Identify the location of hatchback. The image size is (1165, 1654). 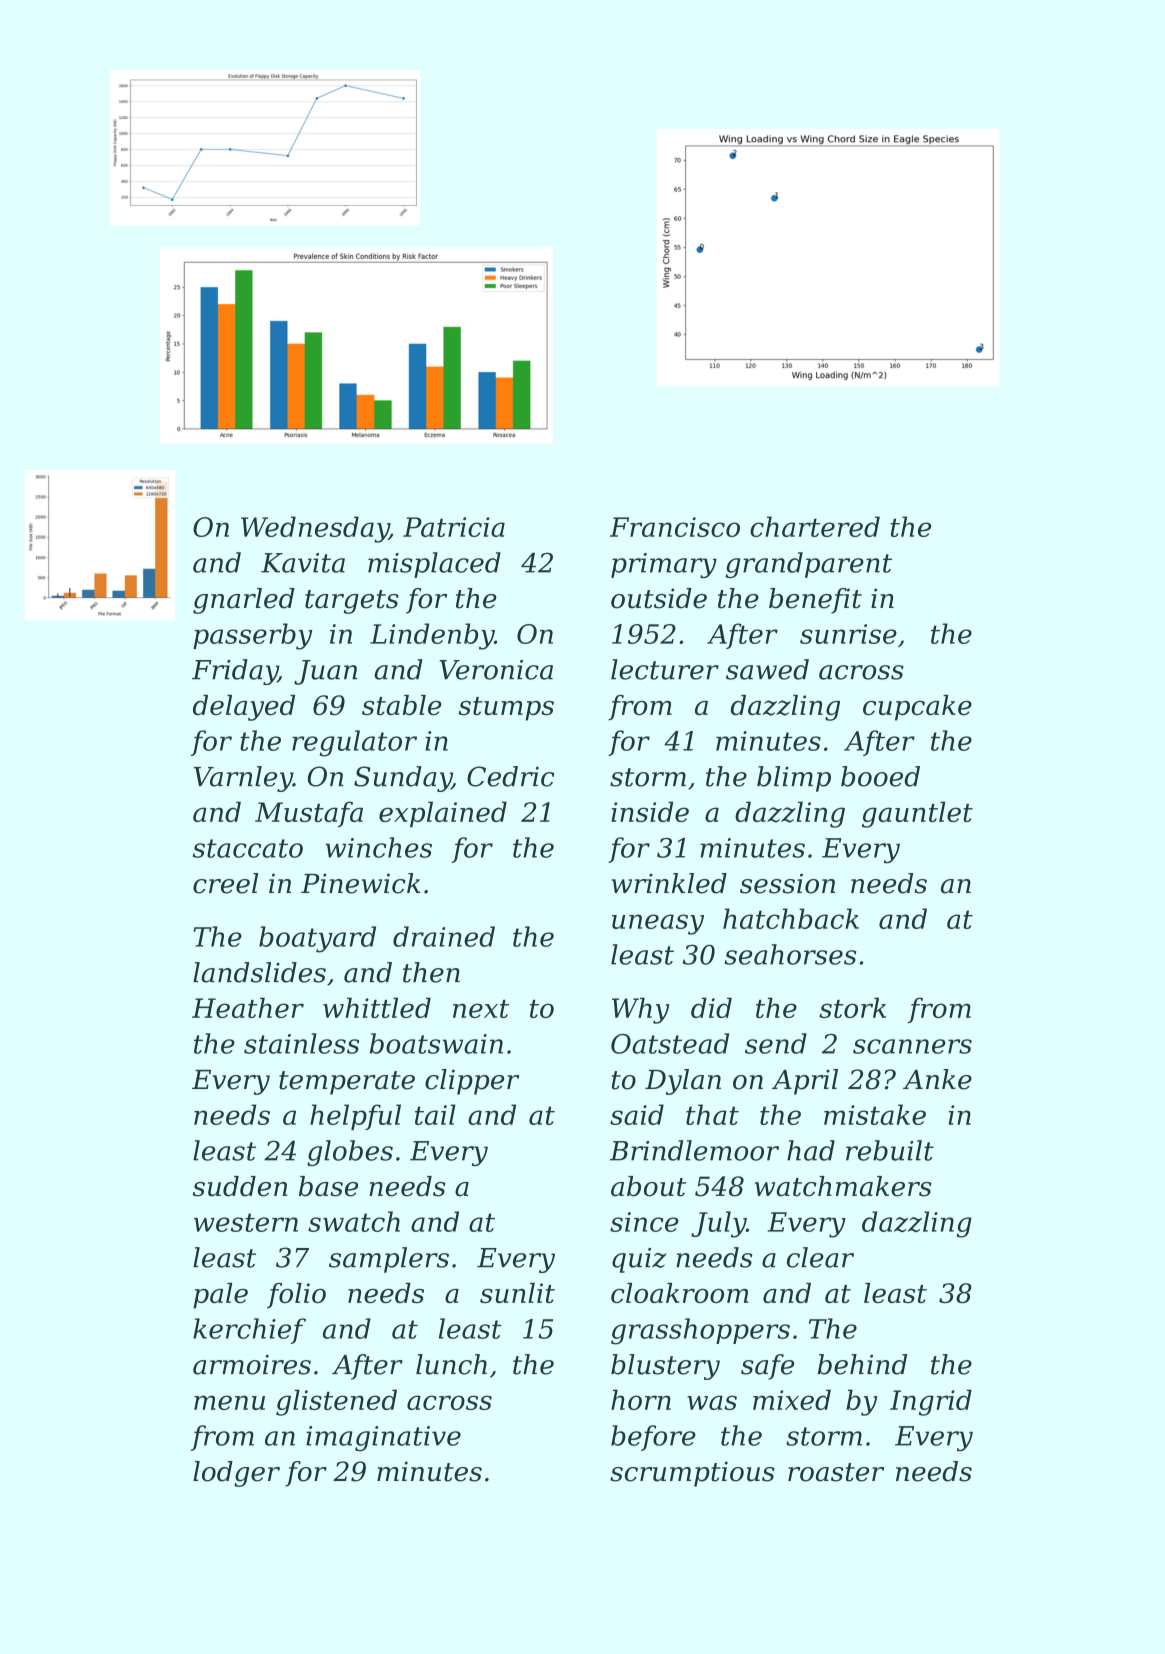
(791, 918).
